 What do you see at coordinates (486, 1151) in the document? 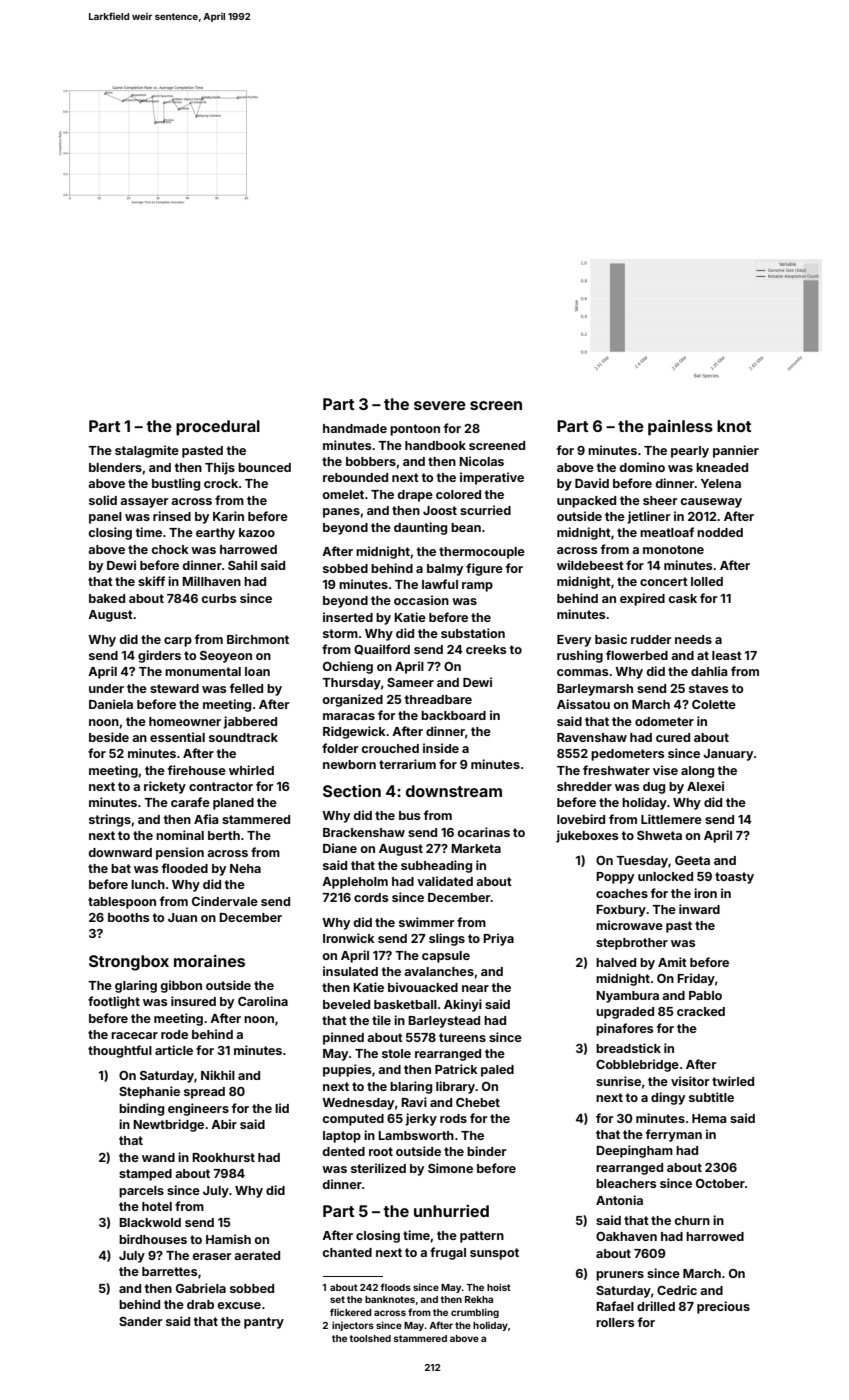
I see `binder` at bounding box center [486, 1151].
